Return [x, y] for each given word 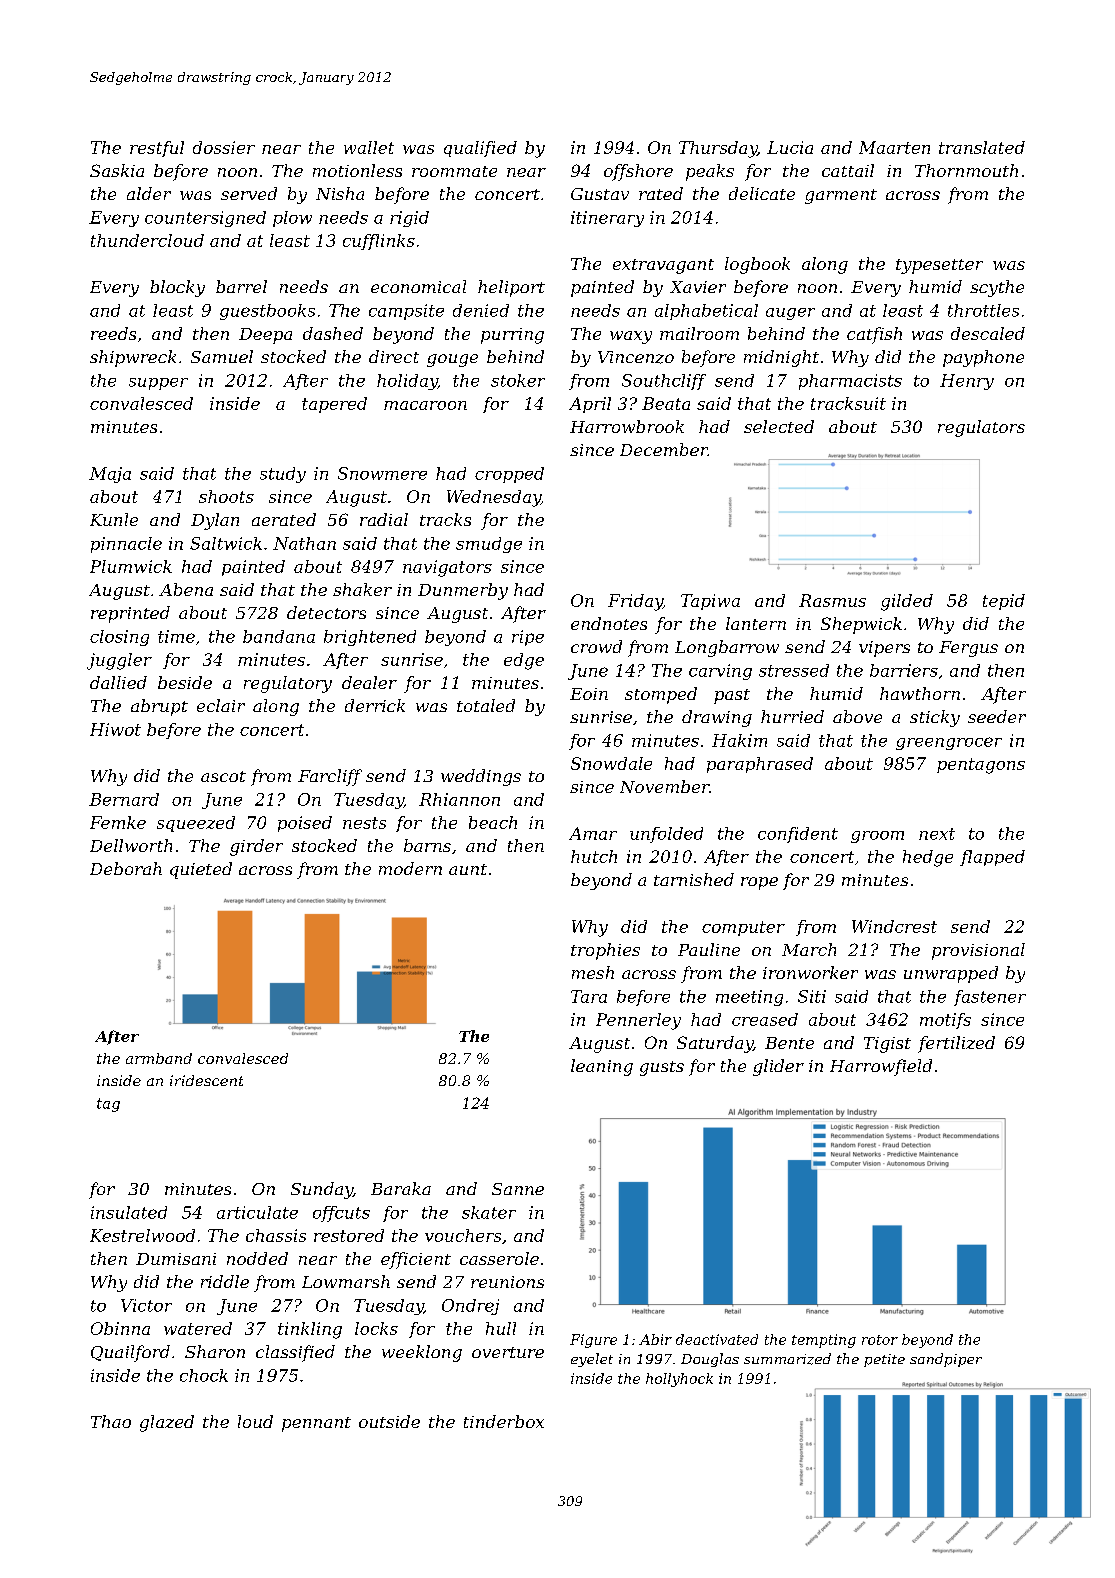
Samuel [222, 356]
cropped [509, 475]
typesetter [939, 266]
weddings [481, 777]
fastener [990, 998]
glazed [167, 1423]
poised [305, 824]
